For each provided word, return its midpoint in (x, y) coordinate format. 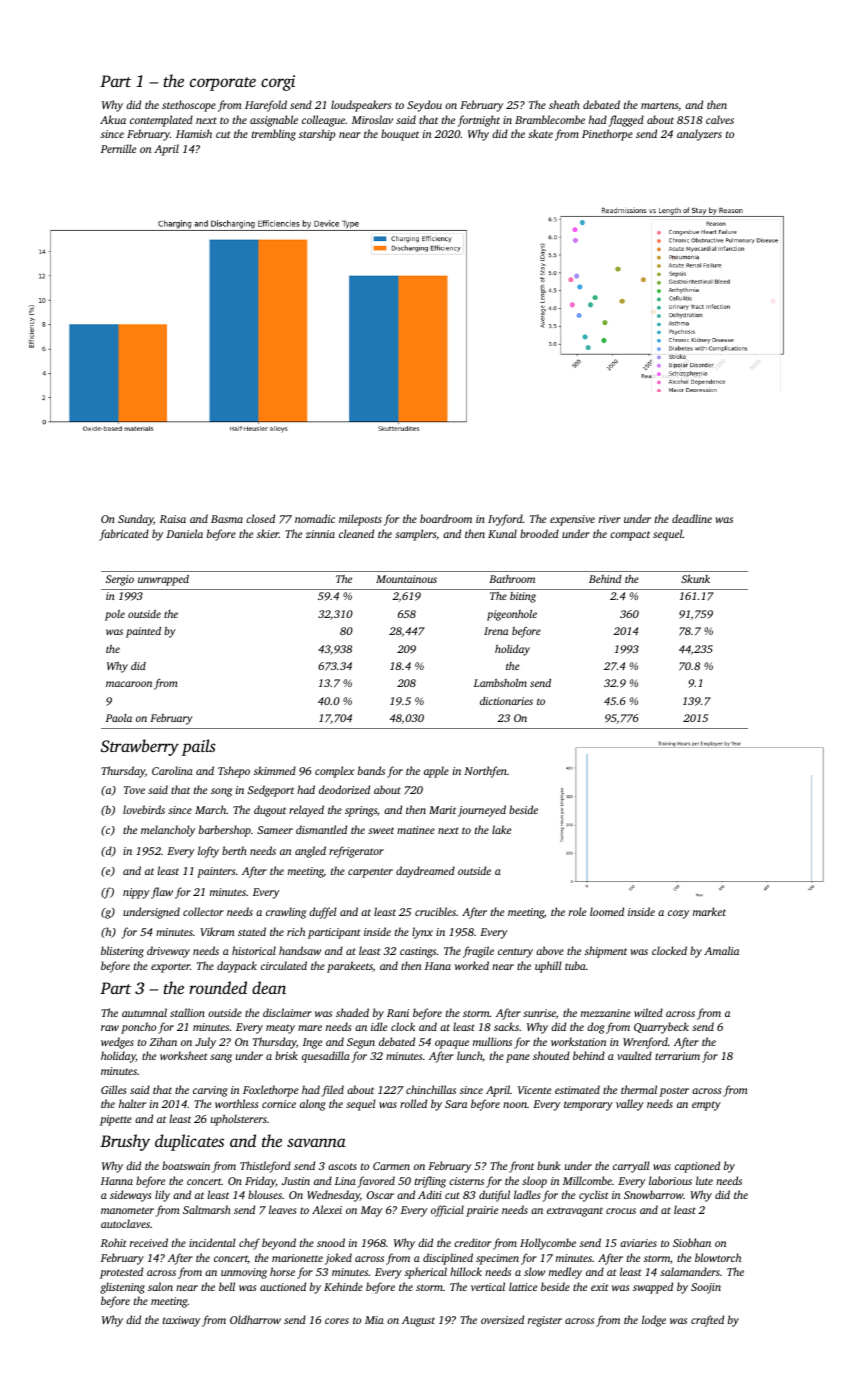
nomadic (315, 518)
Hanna (117, 1181)
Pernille (118, 148)
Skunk (695, 579)
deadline (692, 518)
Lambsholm (500, 683)
